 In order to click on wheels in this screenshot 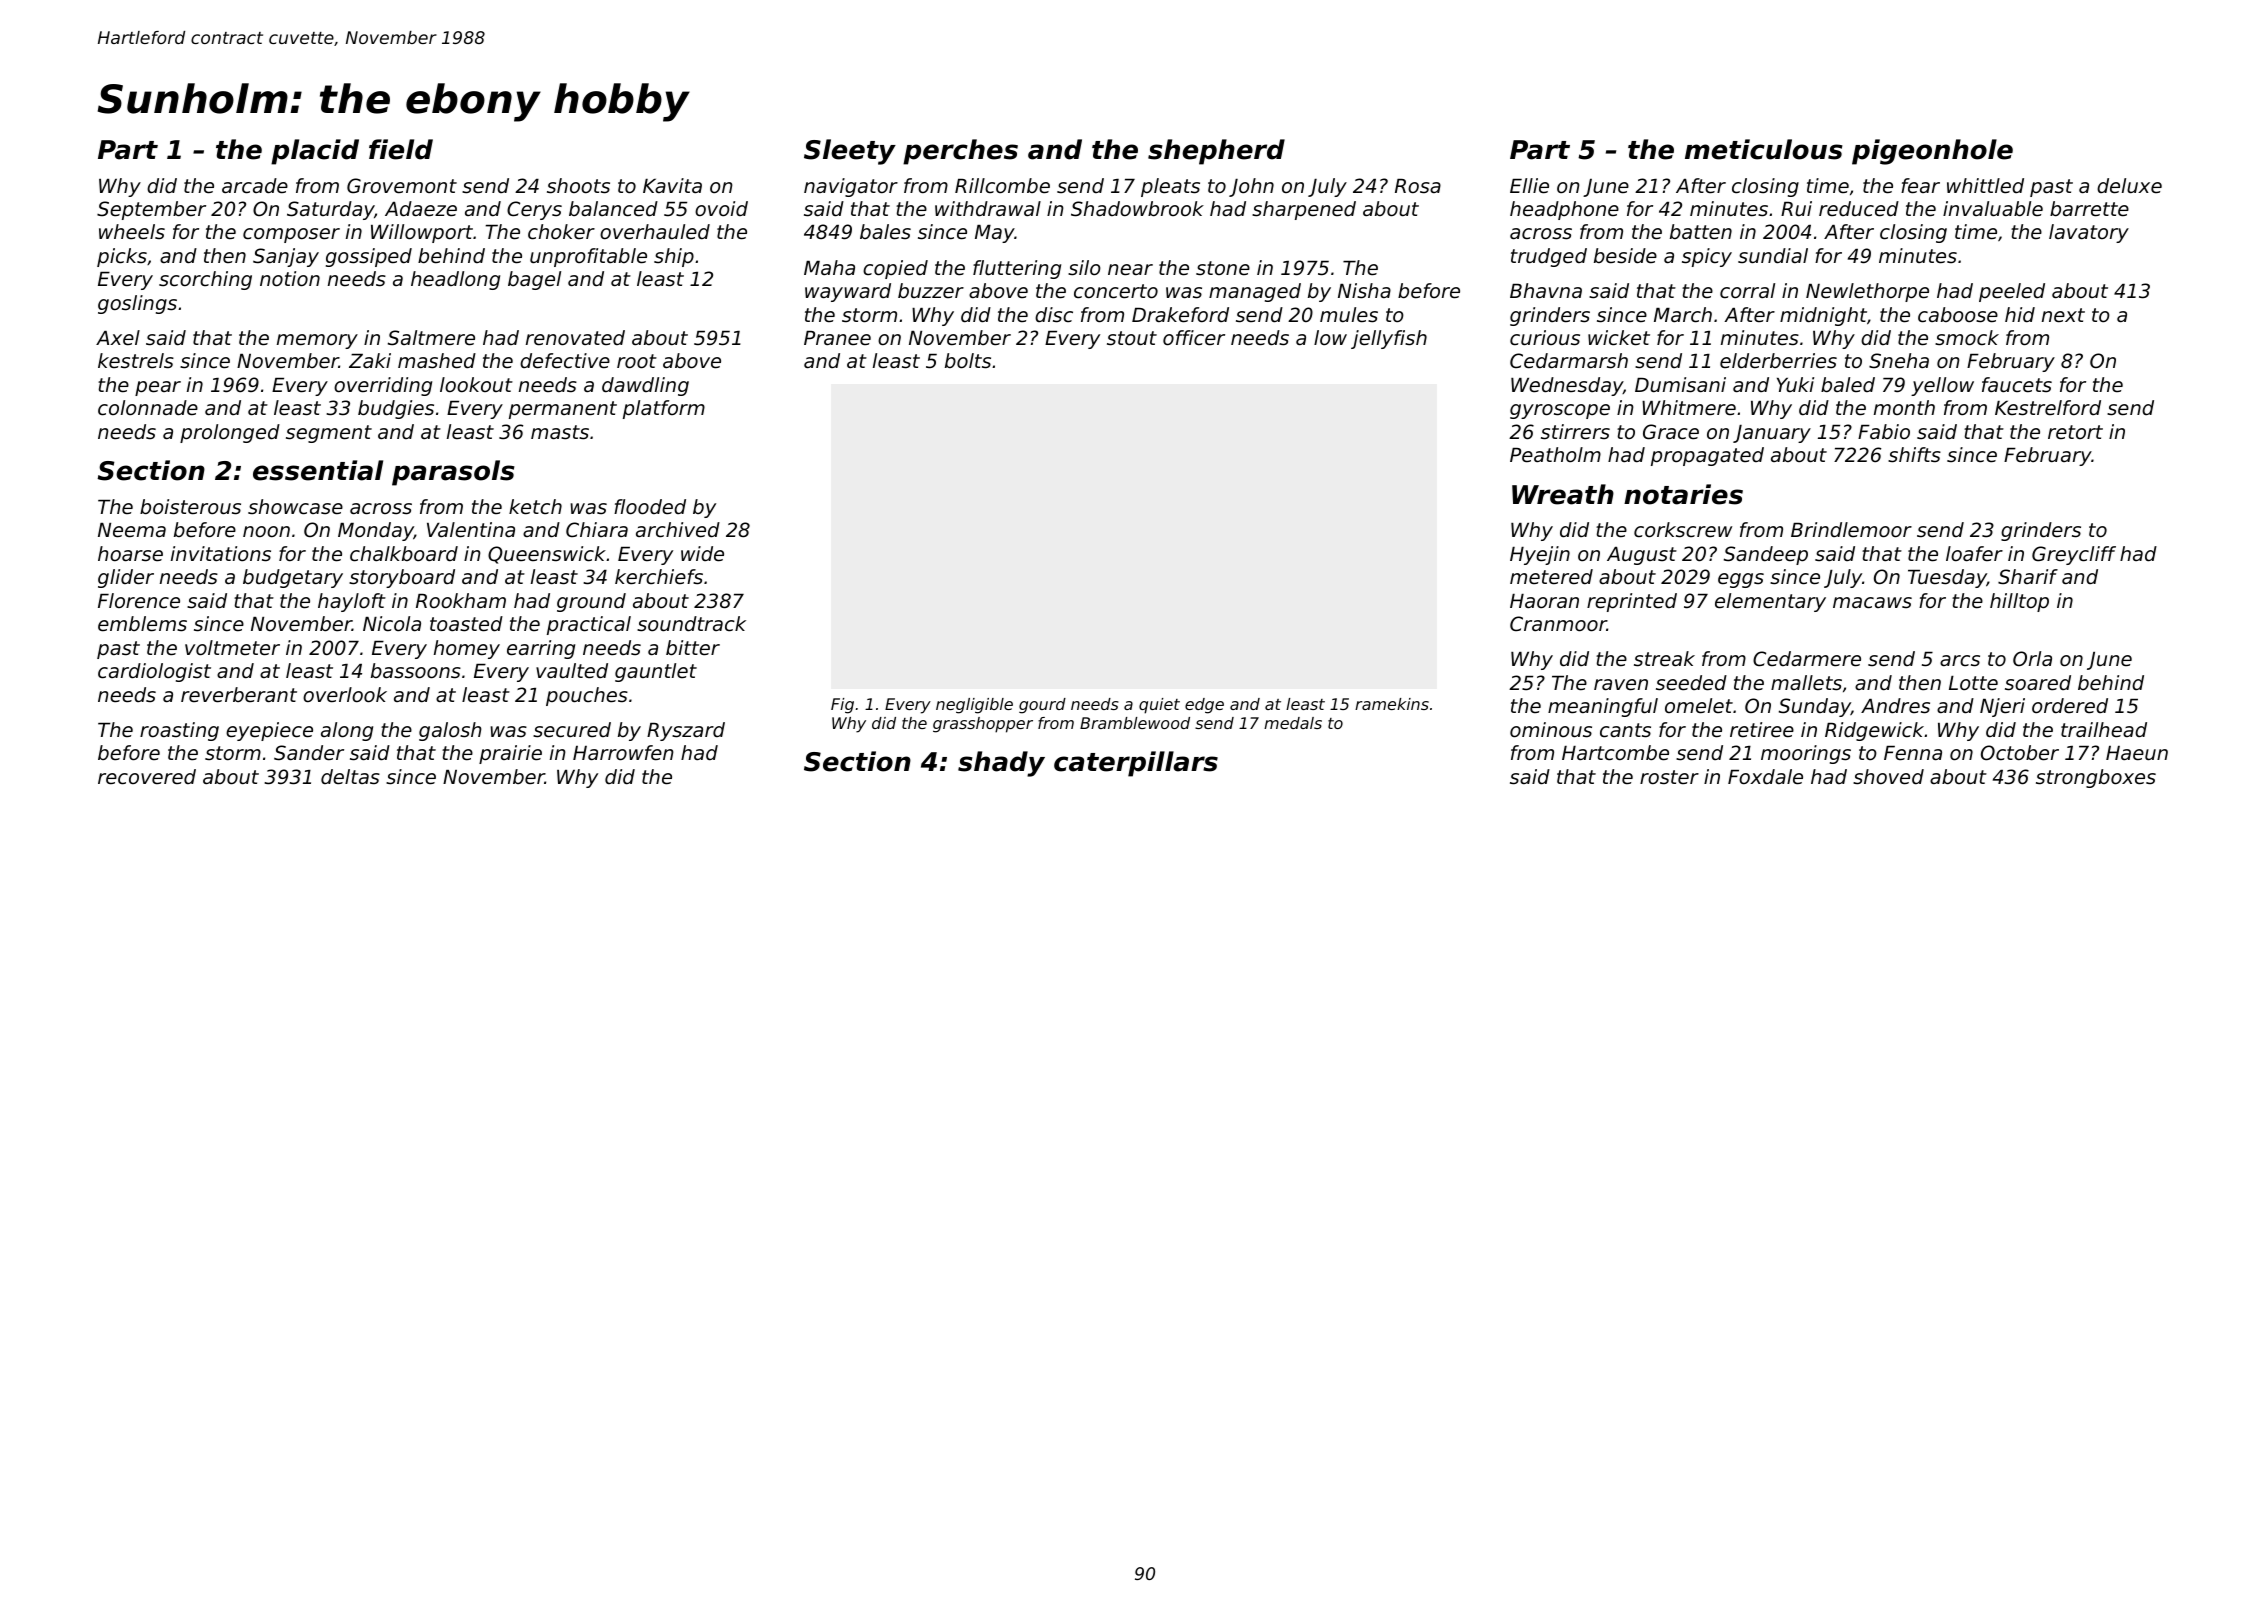, I will do `click(132, 232)`.
